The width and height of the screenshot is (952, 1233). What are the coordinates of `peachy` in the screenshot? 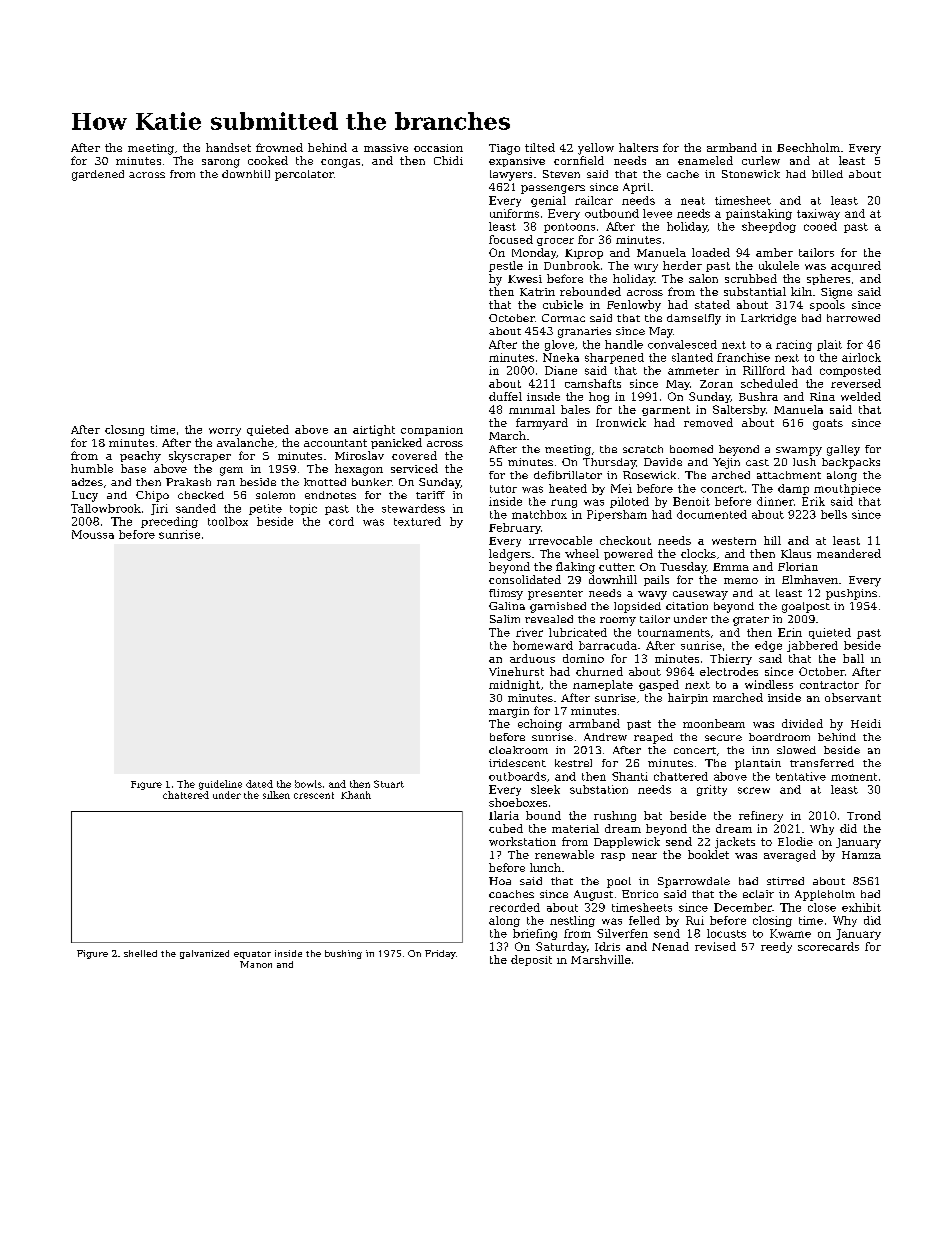 It's located at (140, 457).
